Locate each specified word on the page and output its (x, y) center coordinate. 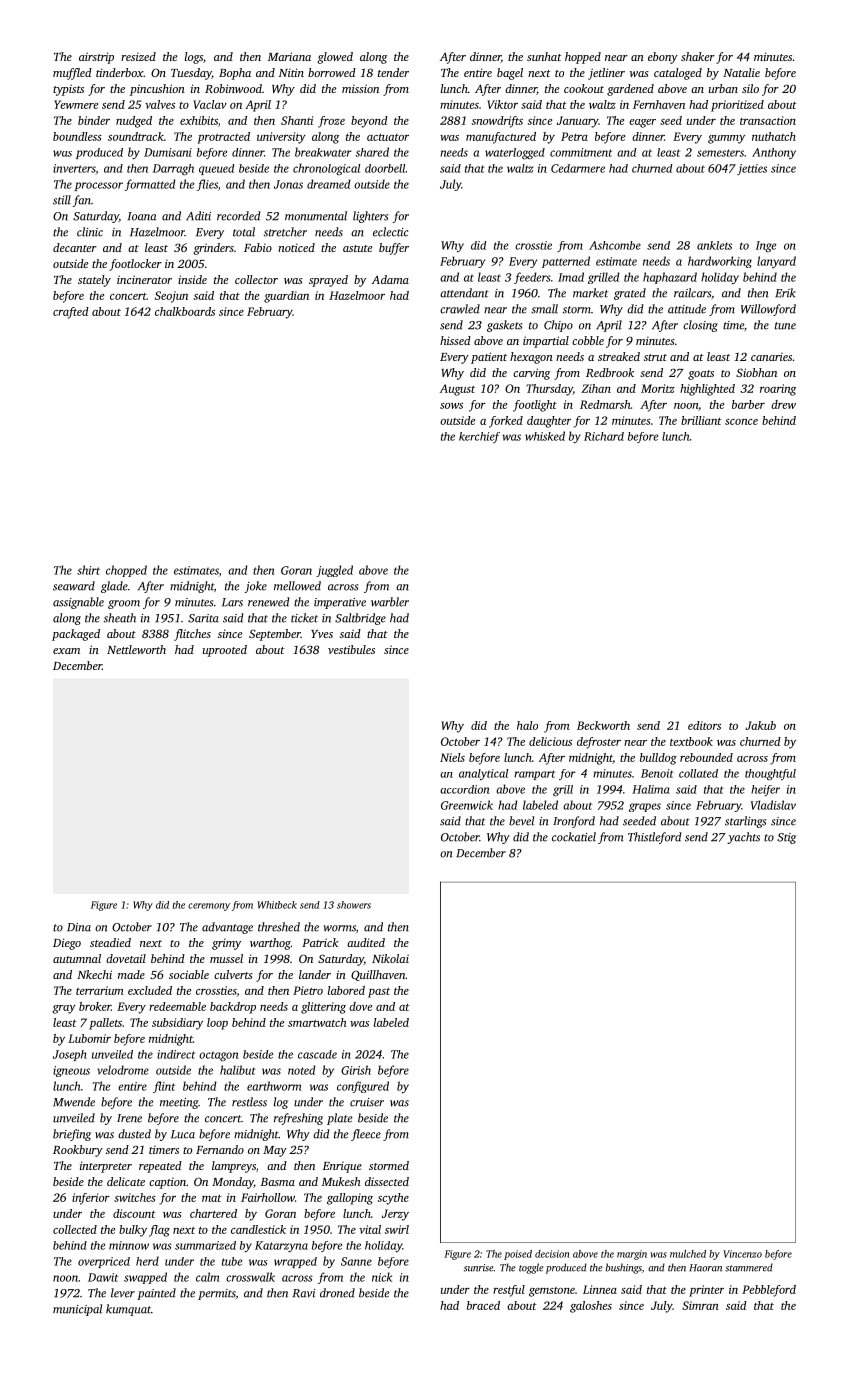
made (131, 974)
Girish (356, 1070)
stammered (749, 1267)
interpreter (106, 1167)
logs (194, 58)
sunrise (478, 1268)
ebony (663, 58)
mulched (688, 1254)
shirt (88, 570)
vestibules (351, 649)
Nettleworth (136, 649)
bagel (510, 74)
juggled (334, 571)
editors (704, 725)
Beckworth (603, 725)
